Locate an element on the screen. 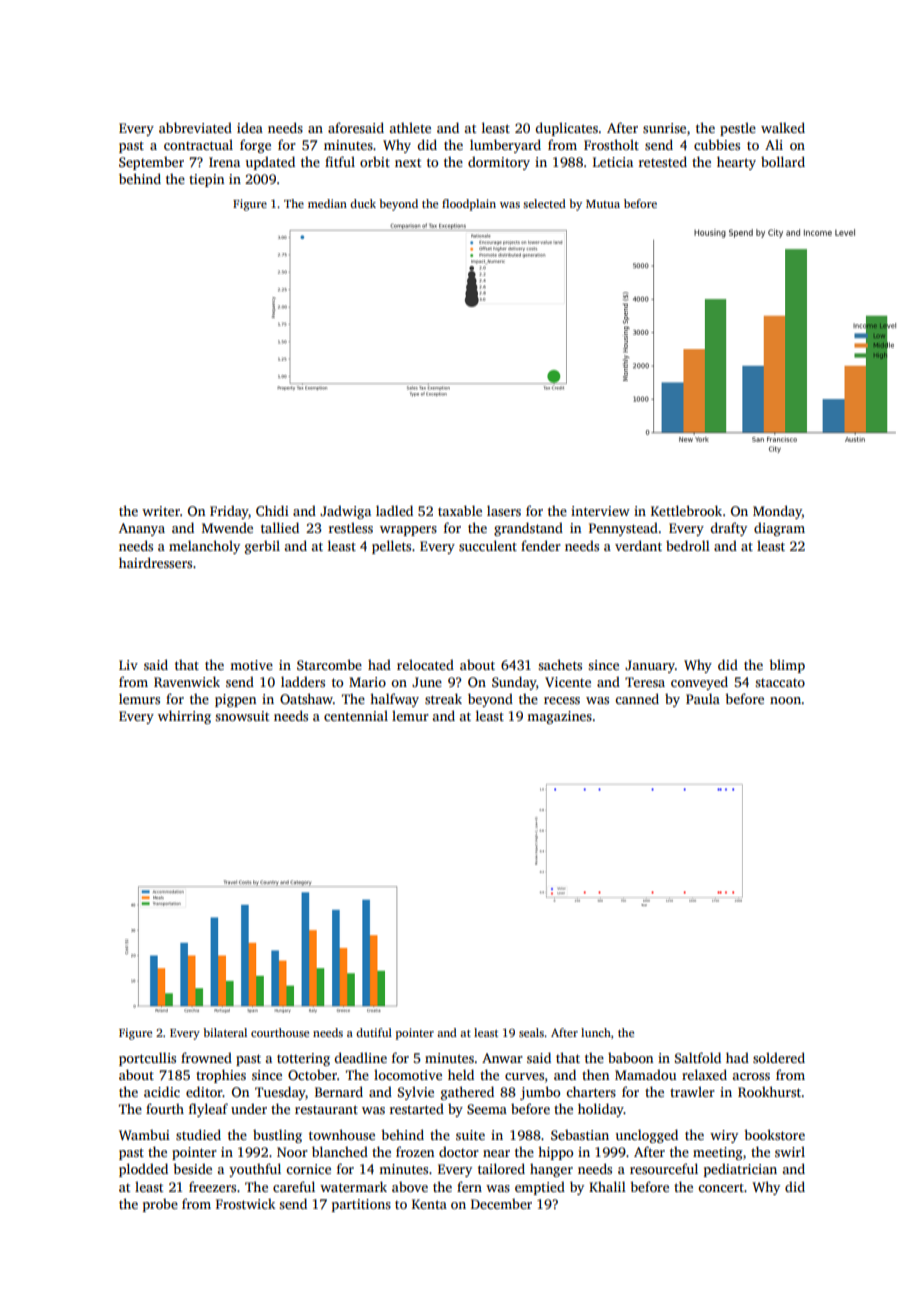 The height and width of the screenshot is (1308, 924). sunrise is located at coordinates (664, 128).
